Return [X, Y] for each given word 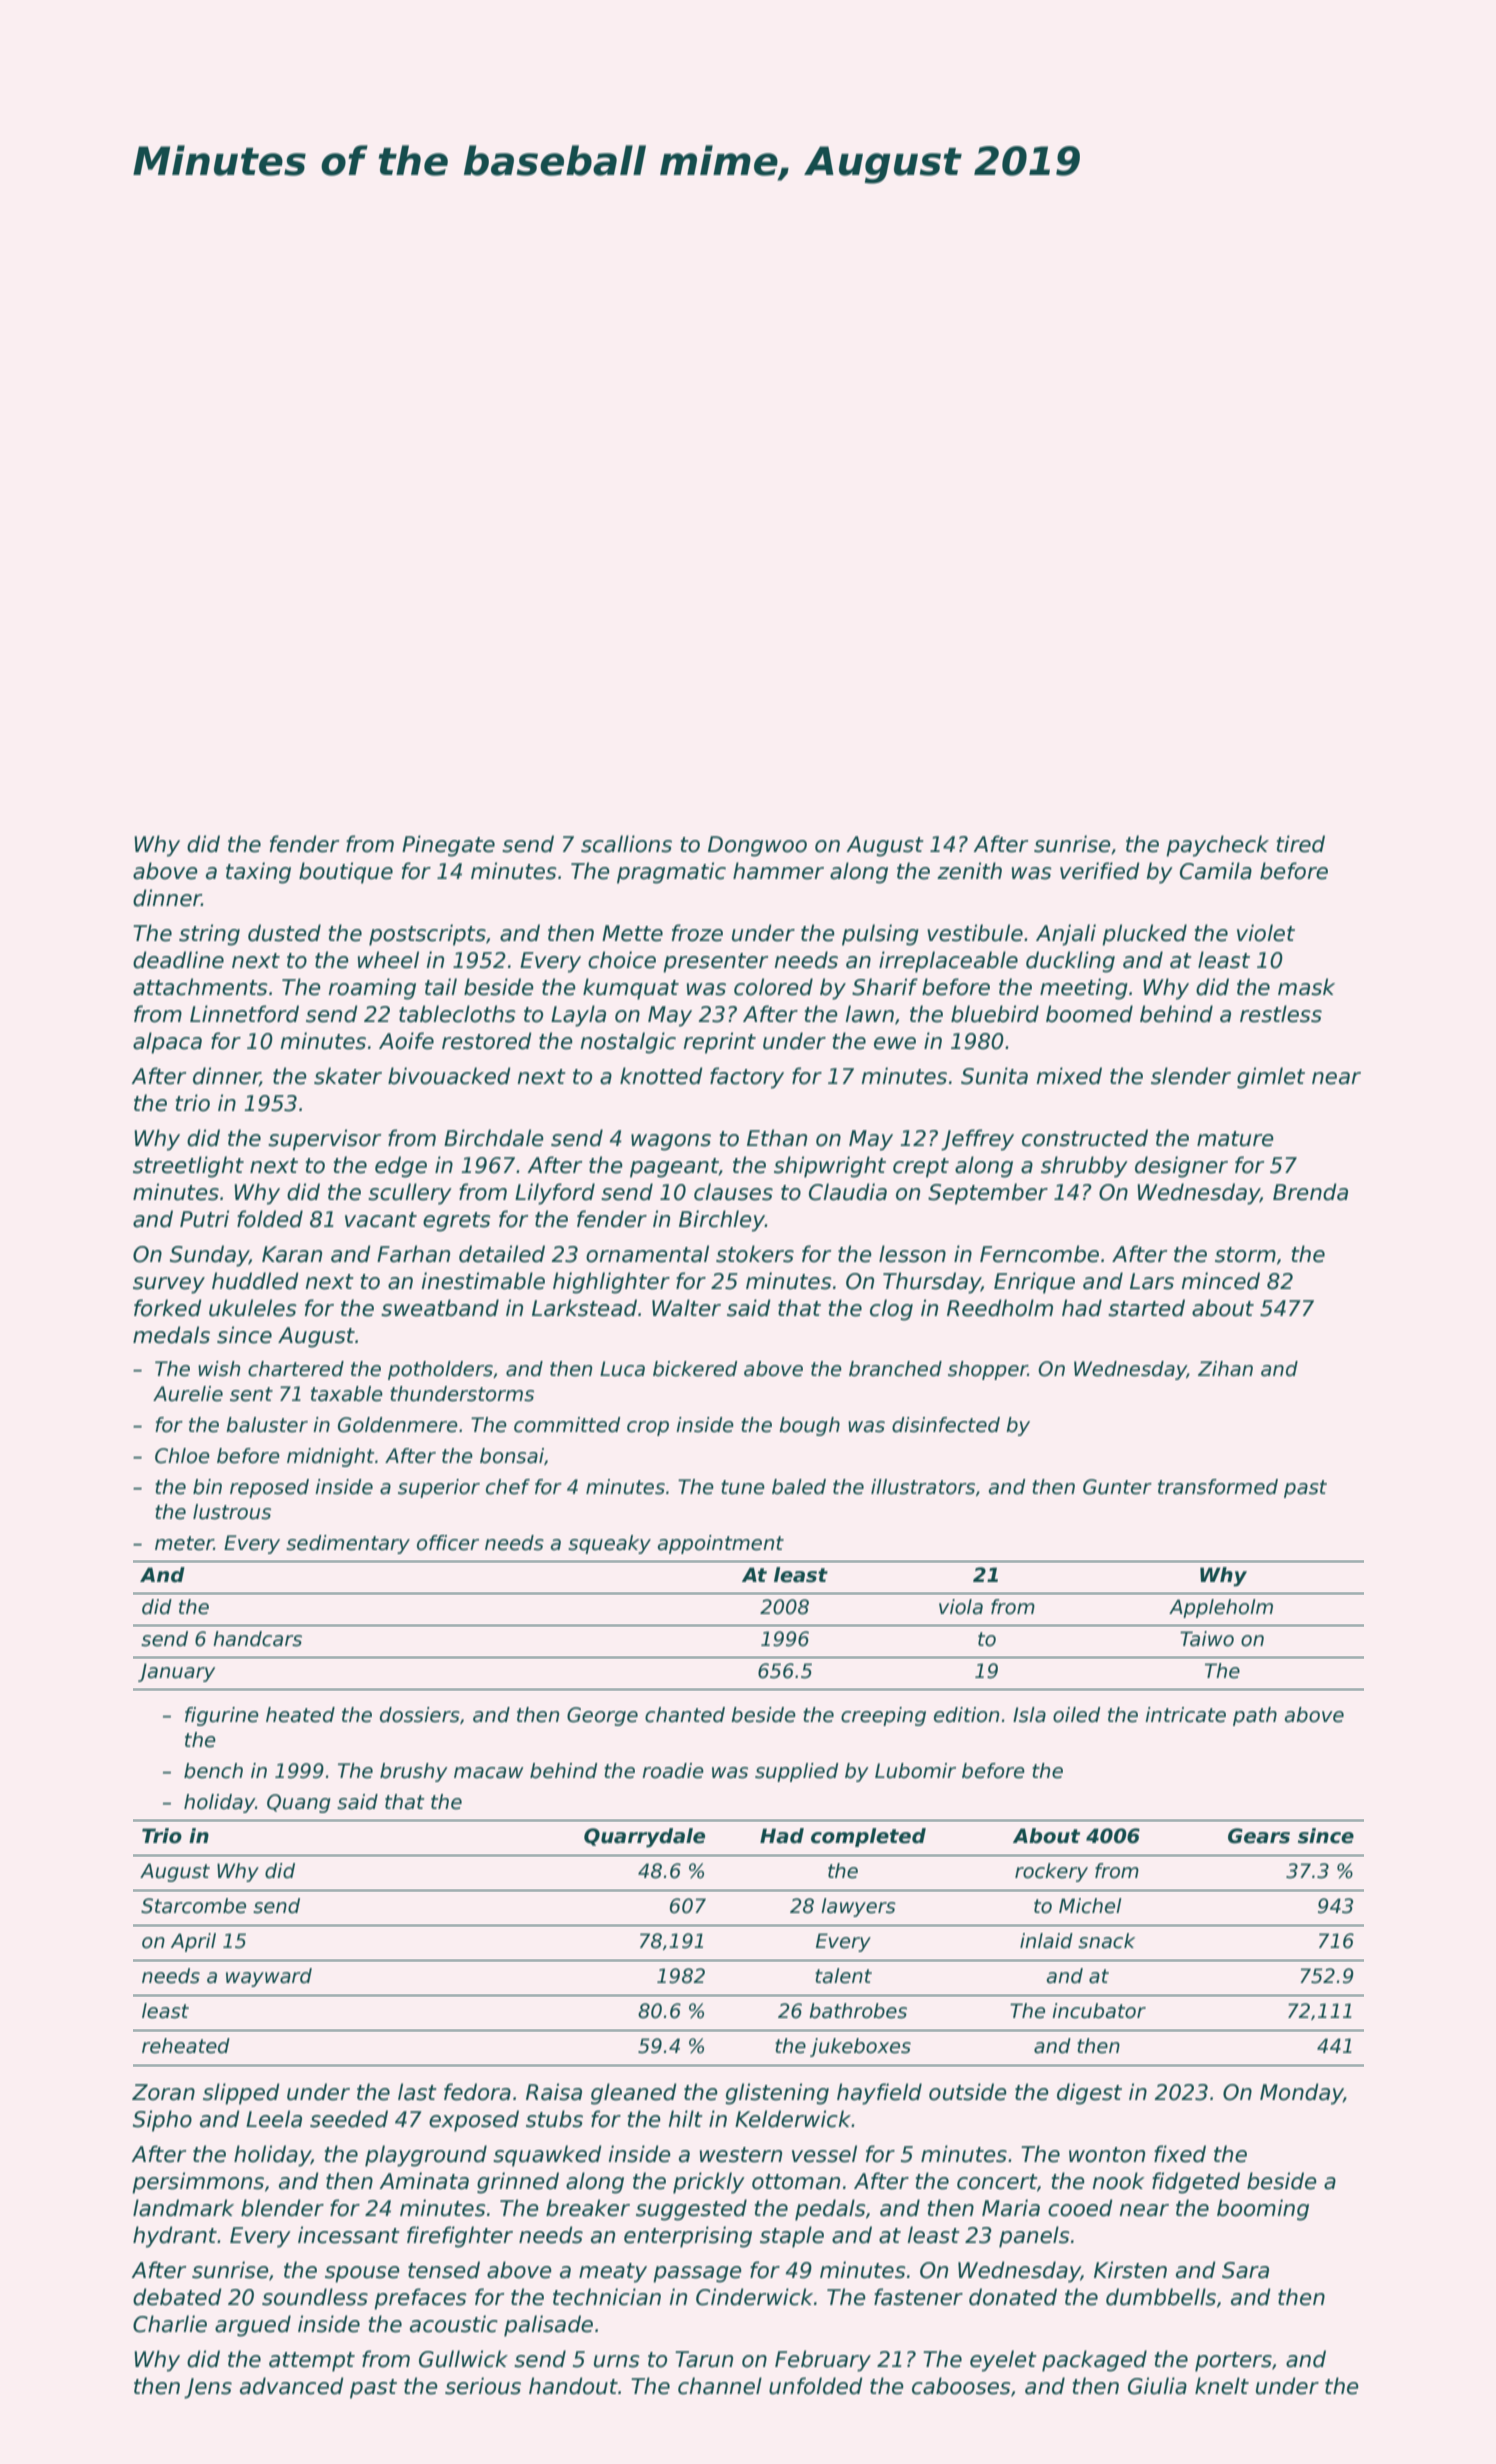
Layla [578, 1016]
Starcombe [193, 1906]
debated [177, 2297]
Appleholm [1221, 1608]
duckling [1070, 962]
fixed [1180, 2154]
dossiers [420, 1715]
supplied [796, 1772]
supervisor [324, 1140]
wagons [671, 1142]
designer [1181, 1167]
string [209, 935]
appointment [720, 1544]
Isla [1029, 1715]
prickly [709, 2183]
